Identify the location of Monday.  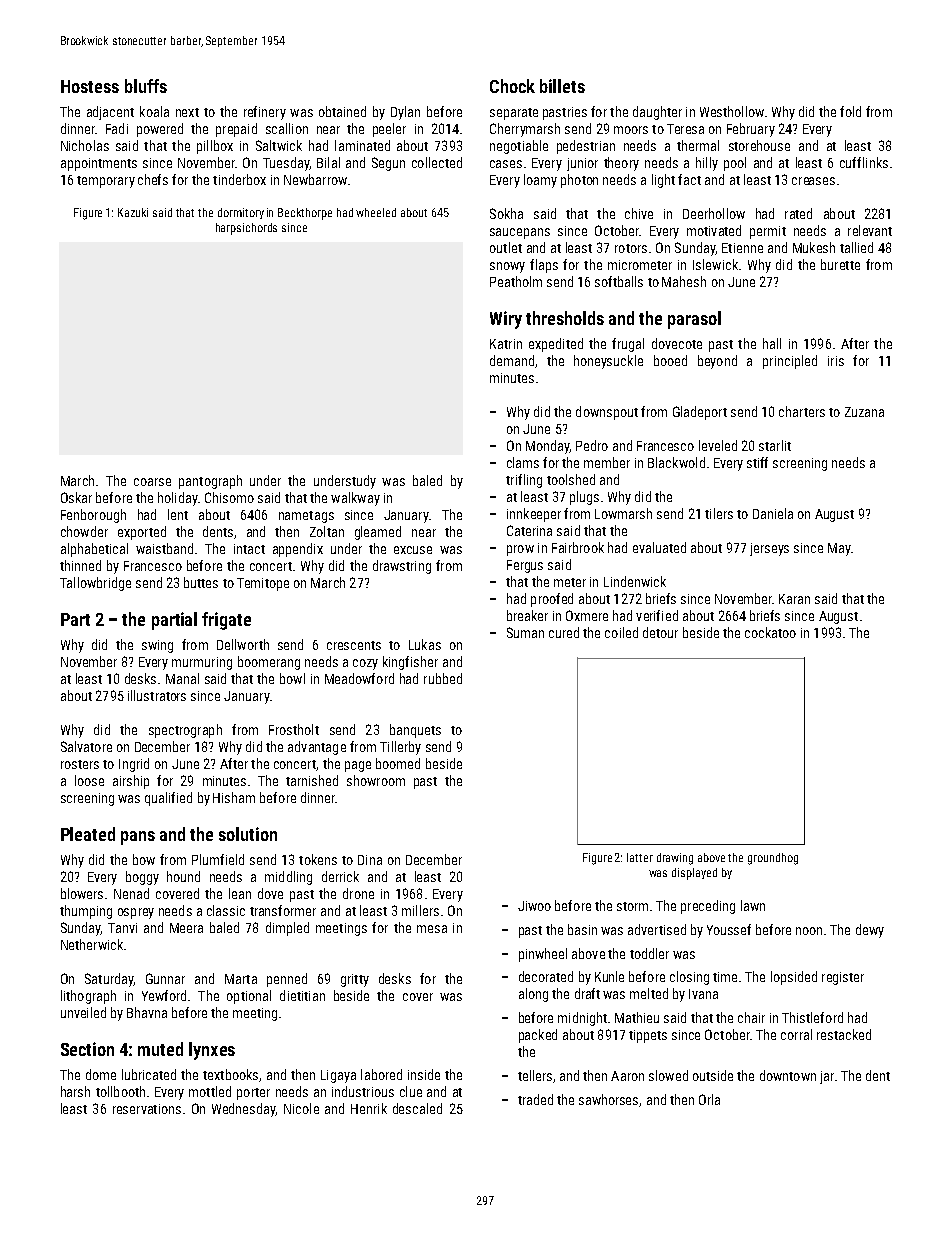
(548, 447).
